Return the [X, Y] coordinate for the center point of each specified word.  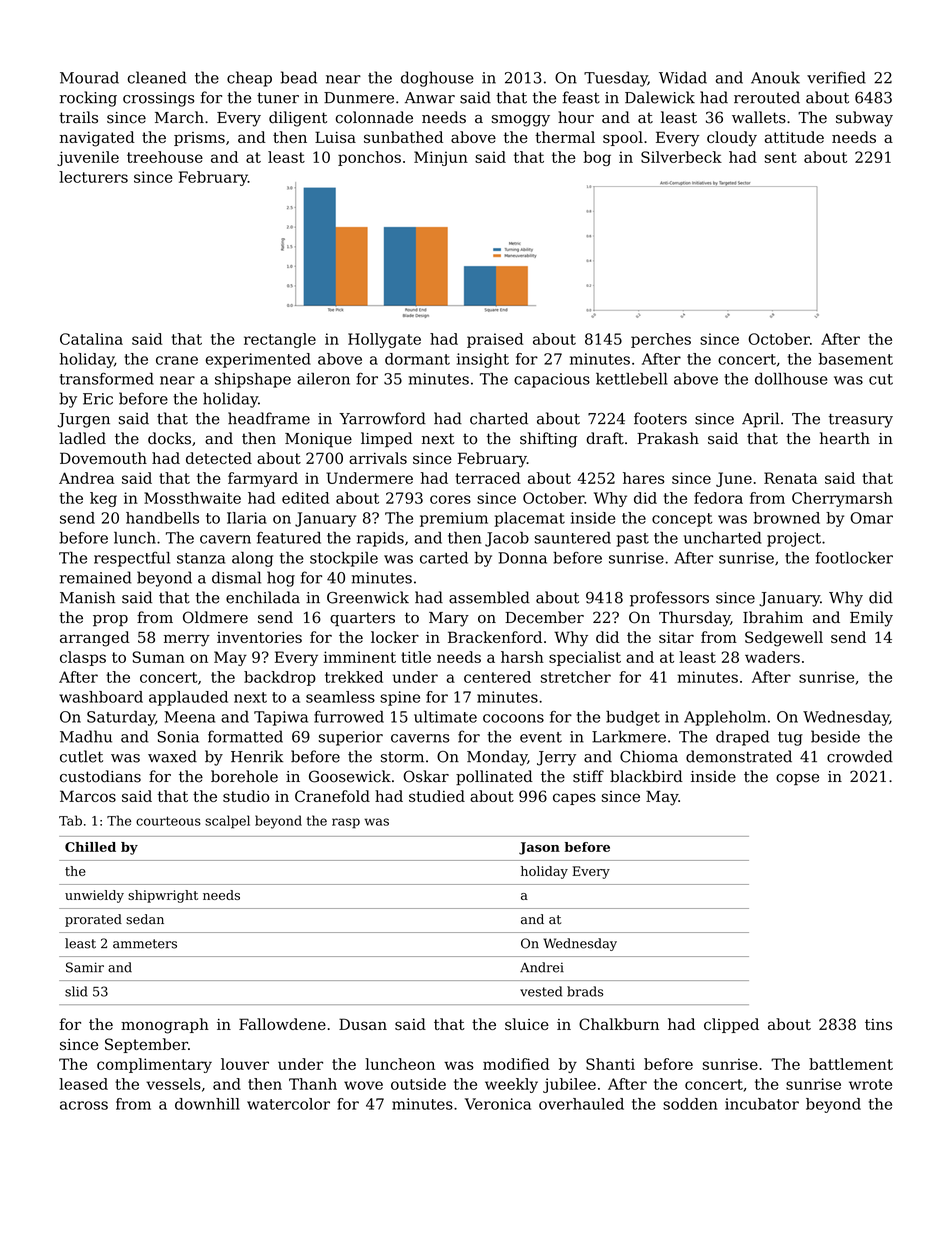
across [84, 1105]
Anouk [775, 77]
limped [387, 440]
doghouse [437, 79]
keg [103, 499]
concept [682, 520]
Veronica [498, 1104]
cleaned [156, 77]
